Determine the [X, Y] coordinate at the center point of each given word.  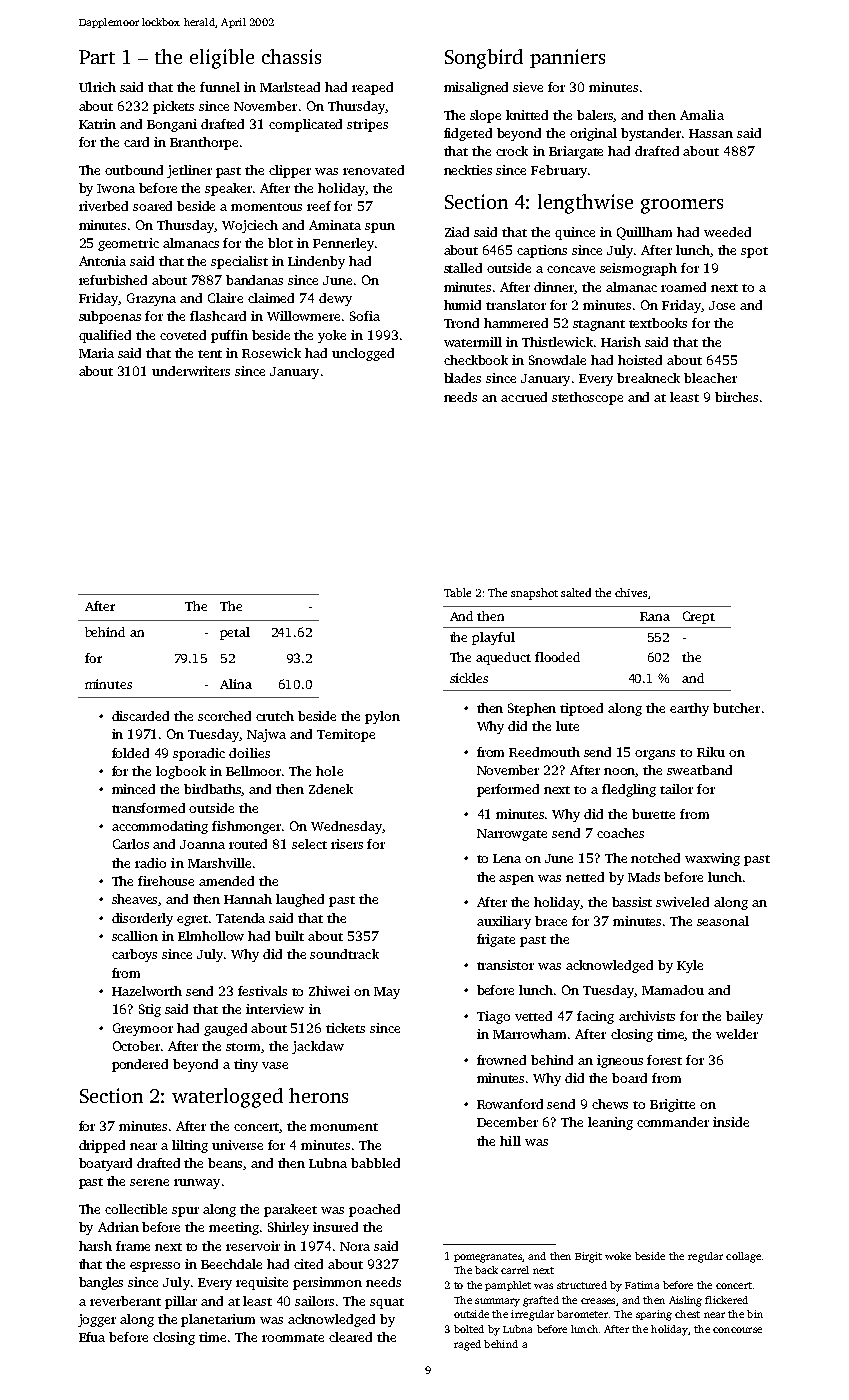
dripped [102, 1146]
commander [673, 1122]
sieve [528, 87]
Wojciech [250, 226]
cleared [350, 1337]
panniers [567, 58]
